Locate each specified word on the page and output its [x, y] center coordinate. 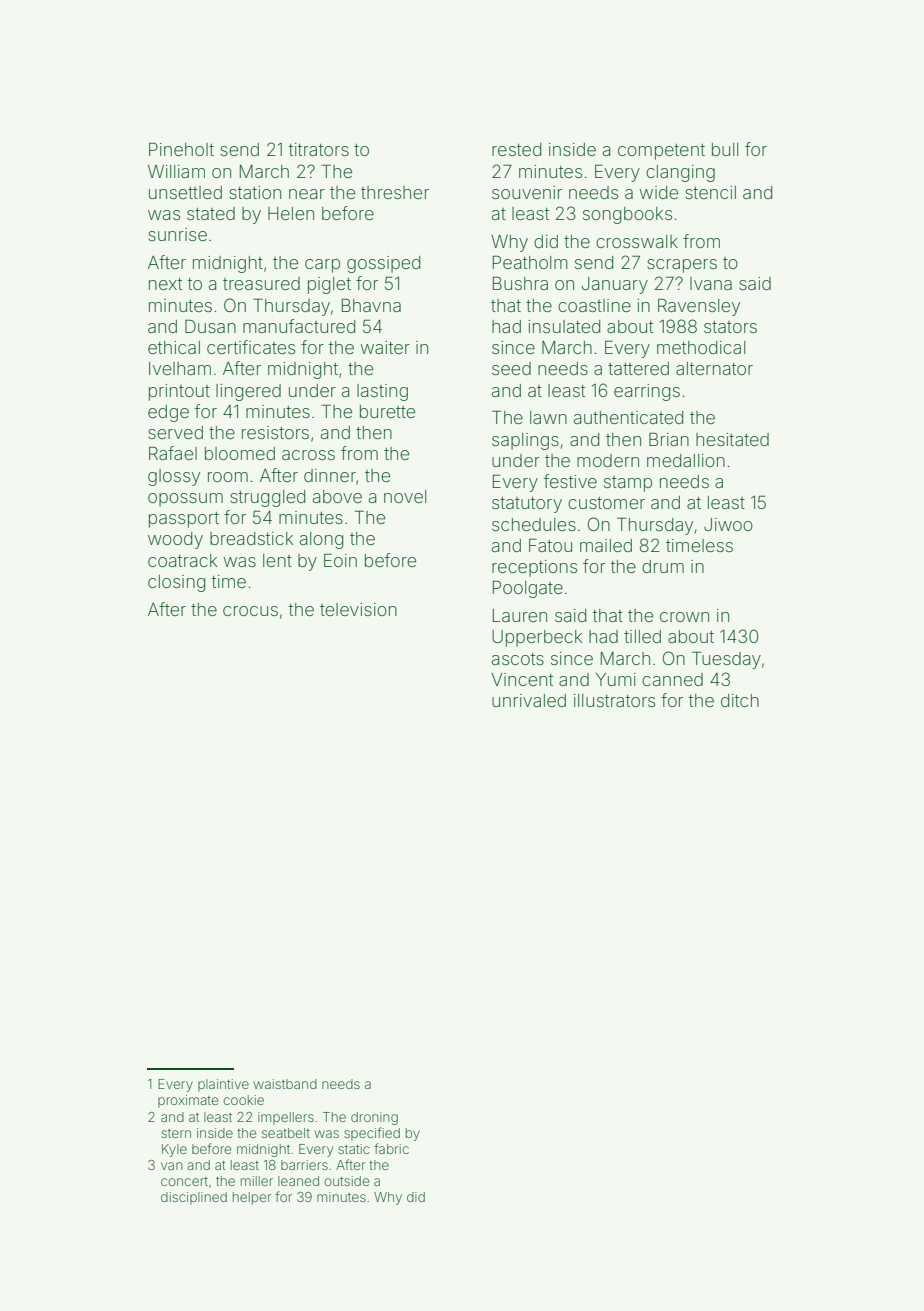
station [255, 192]
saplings [525, 441]
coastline [594, 305]
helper [252, 1198]
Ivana [711, 283]
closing [176, 583]
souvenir [527, 192]
